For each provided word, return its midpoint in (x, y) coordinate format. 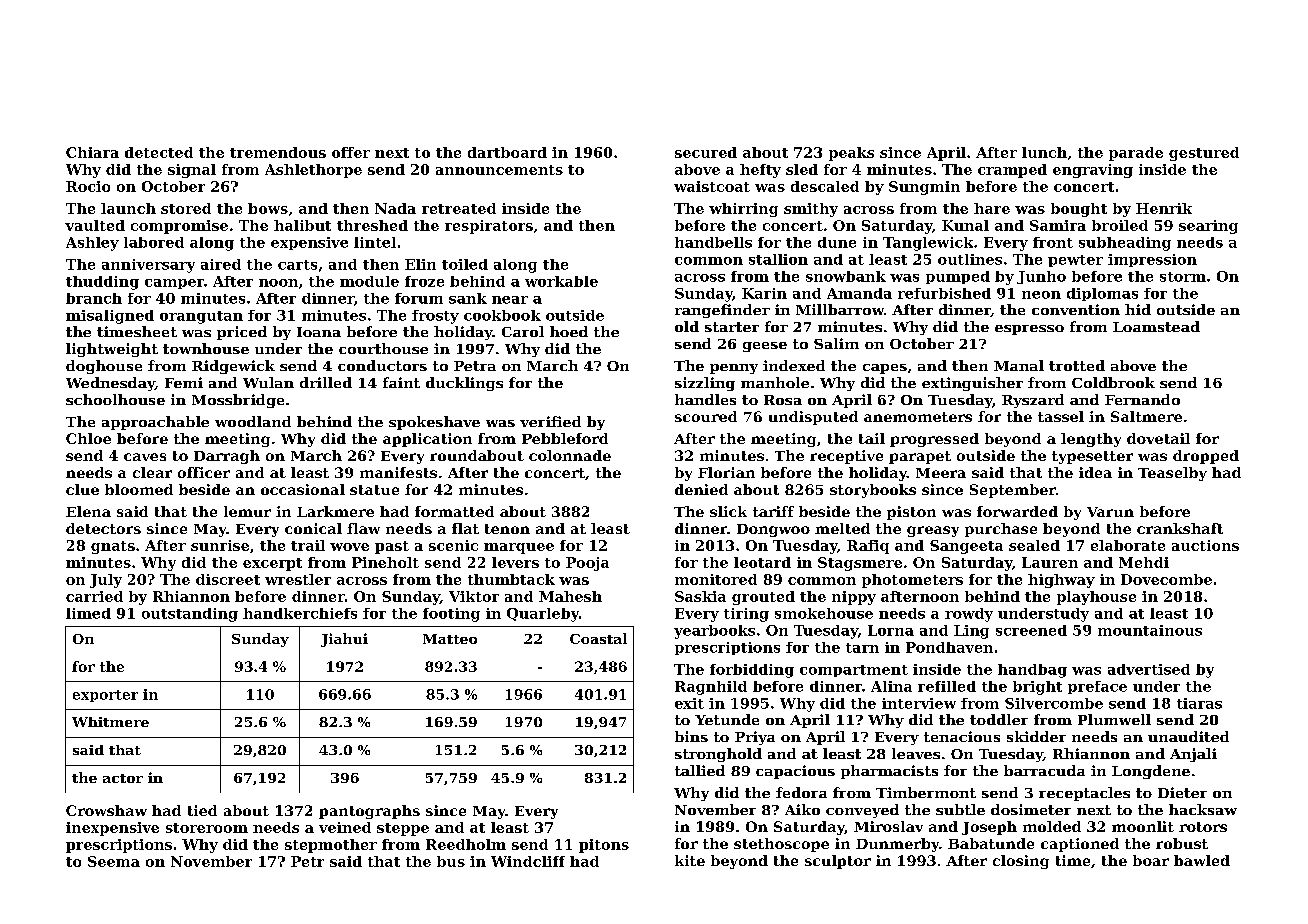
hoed (569, 331)
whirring (743, 210)
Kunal (965, 225)
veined (345, 827)
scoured (706, 416)
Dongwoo (773, 530)
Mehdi (1144, 562)
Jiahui (344, 640)
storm (1183, 277)
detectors (103, 528)
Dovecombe (1166, 579)
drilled (326, 382)
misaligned (110, 317)
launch (128, 208)
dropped (1206, 457)
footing (451, 615)
